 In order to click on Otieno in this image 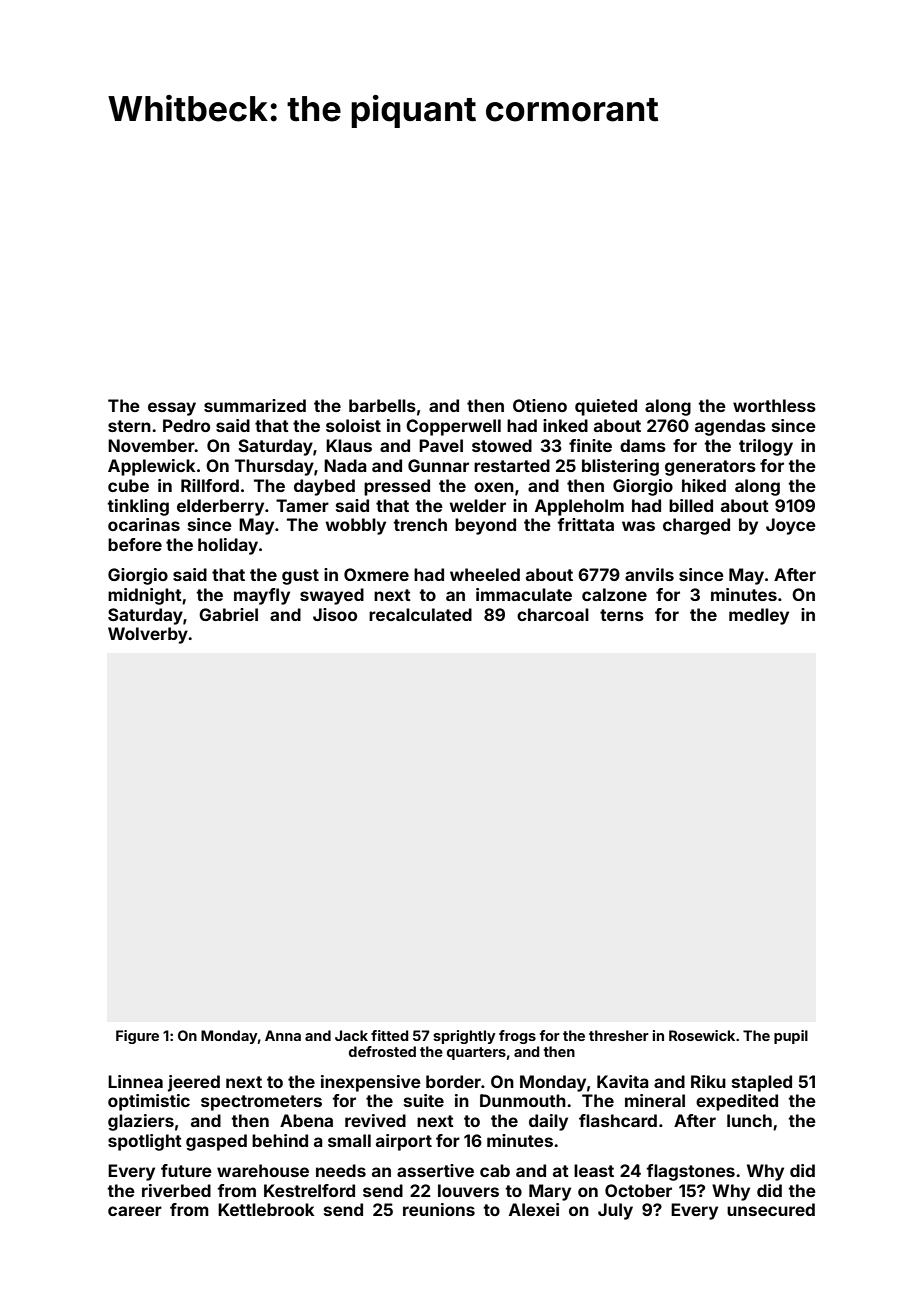, I will do `click(540, 405)`.
